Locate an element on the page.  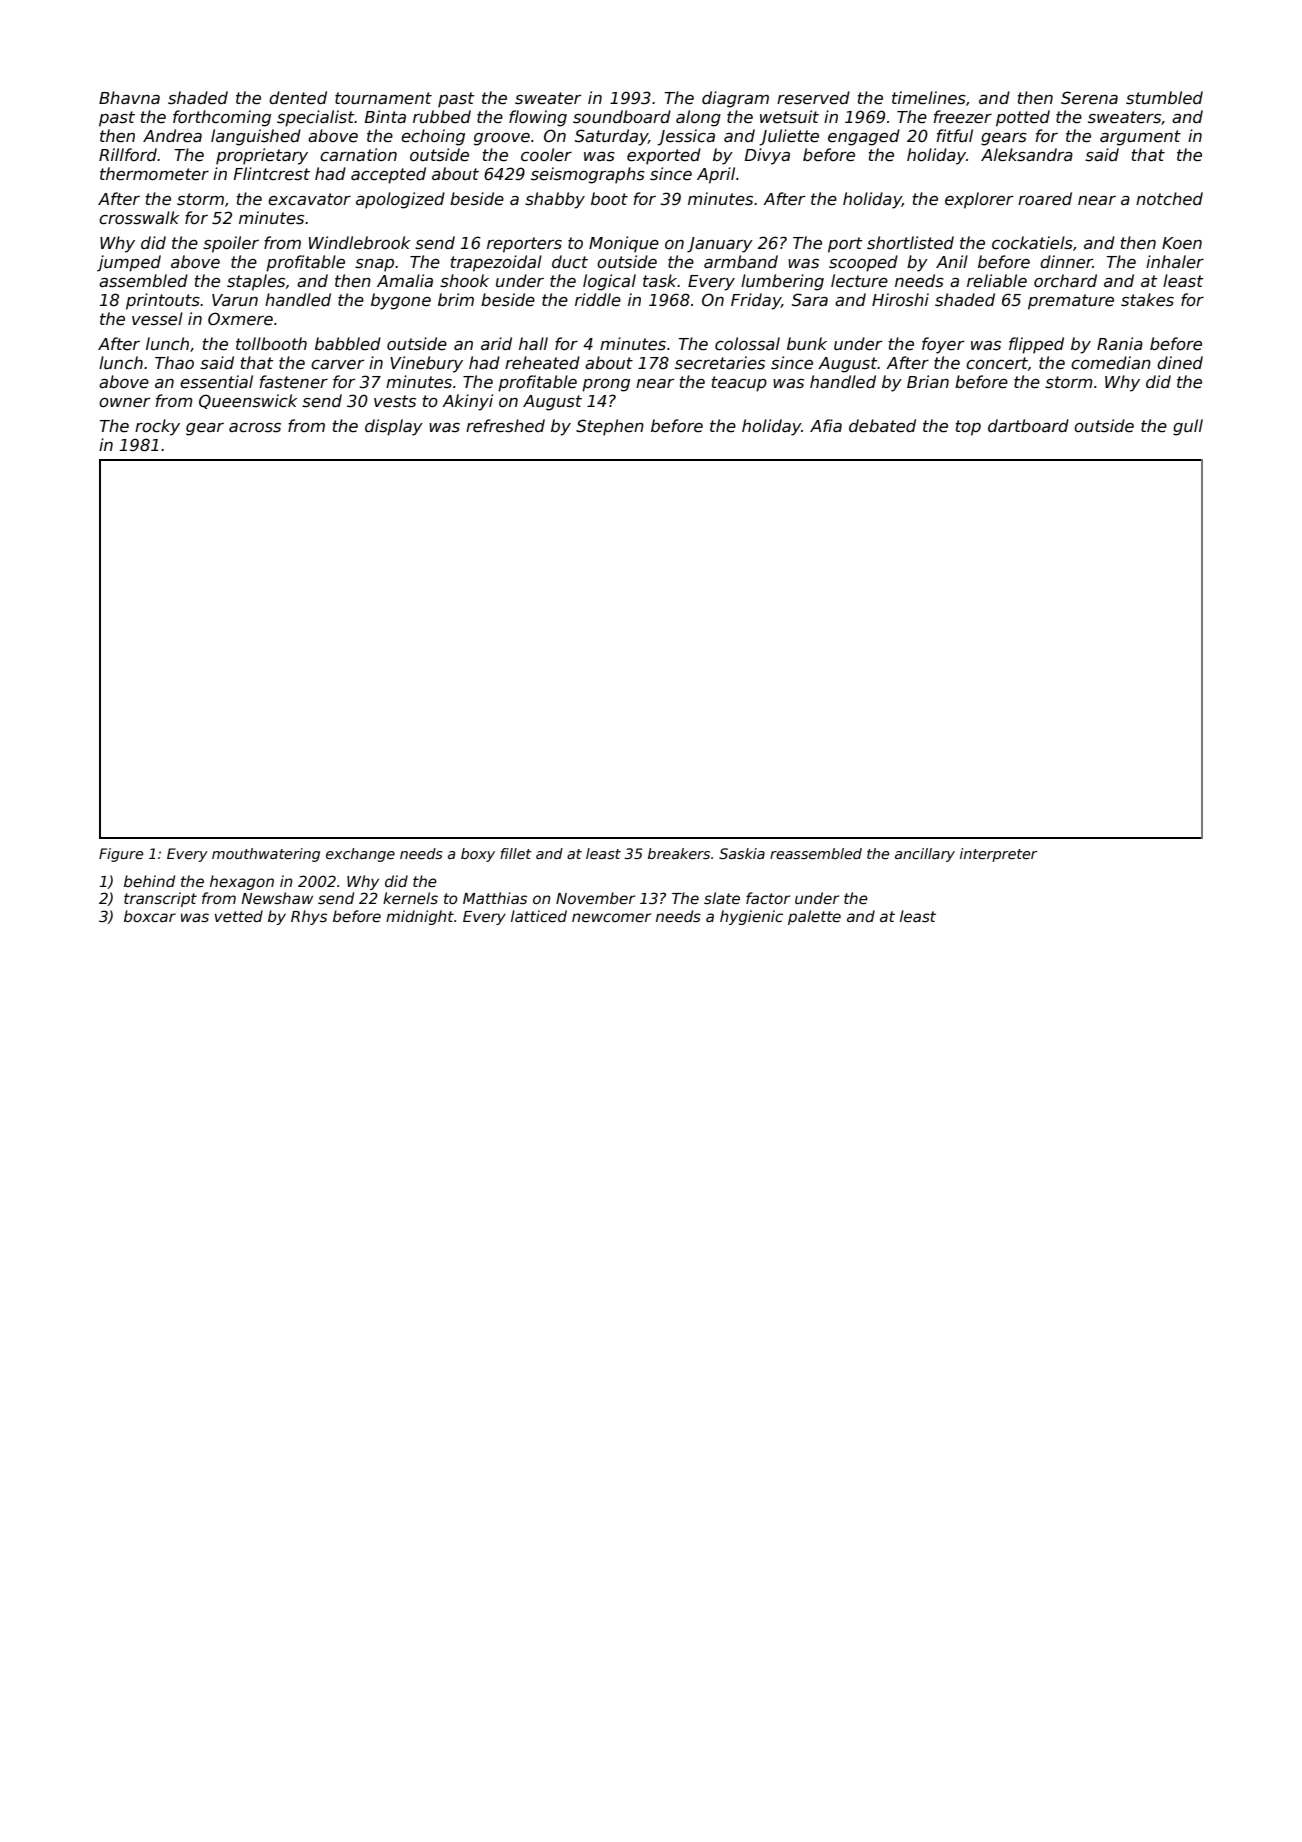
timelines is located at coordinates (929, 98).
